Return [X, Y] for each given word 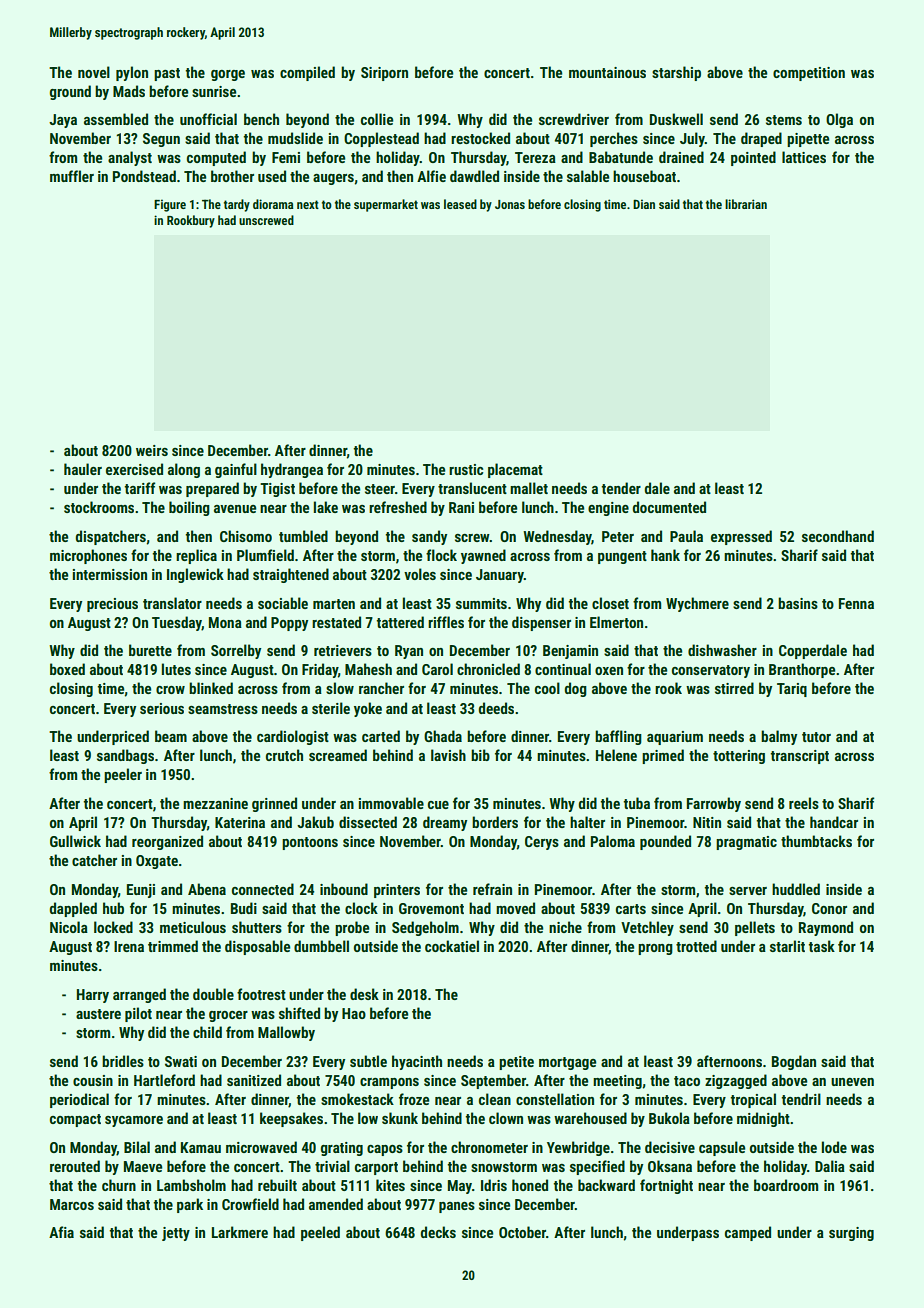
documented [669, 507]
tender [621, 488]
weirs [152, 450]
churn [119, 1185]
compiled [307, 73]
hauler [83, 469]
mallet [529, 488]
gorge [228, 75]
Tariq [792, 690]
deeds [496, 708]
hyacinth [417, 1062]
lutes [176, 669]
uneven [852, 1082]
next [308, 204]
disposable [257, 947]
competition [809, 74]
